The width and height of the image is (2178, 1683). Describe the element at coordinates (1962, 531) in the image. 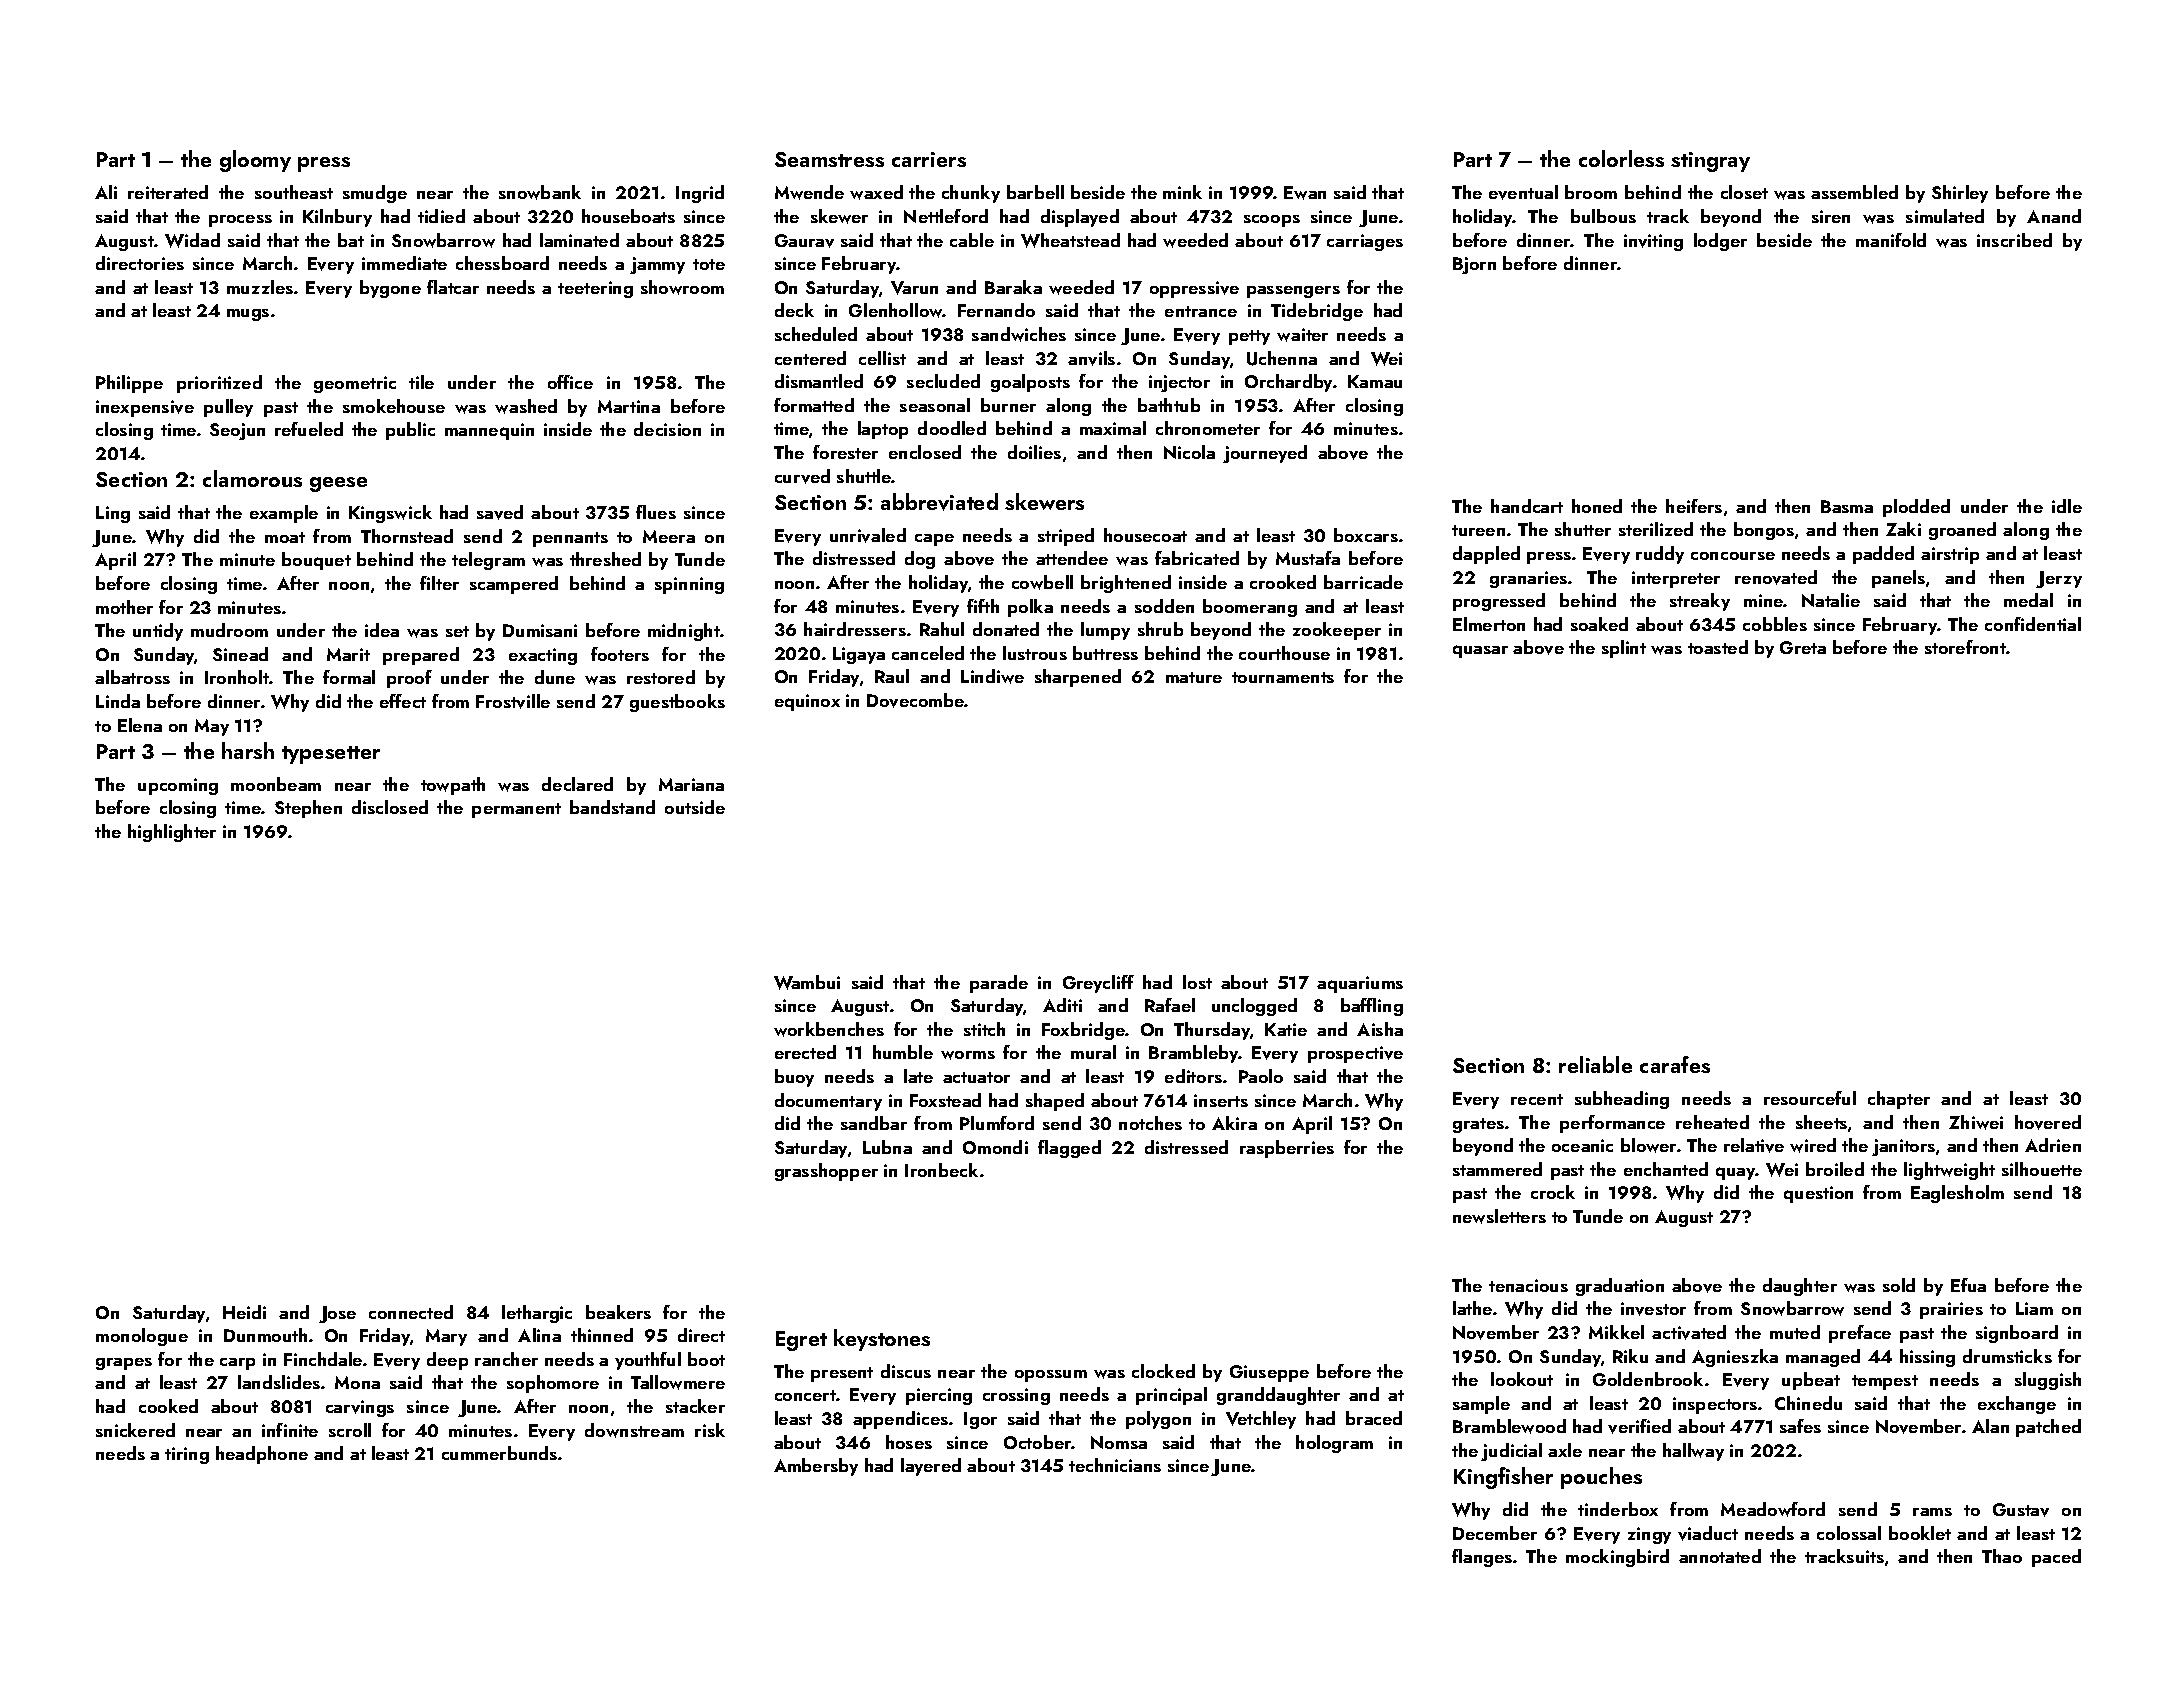

I see `groaned` at that location.
